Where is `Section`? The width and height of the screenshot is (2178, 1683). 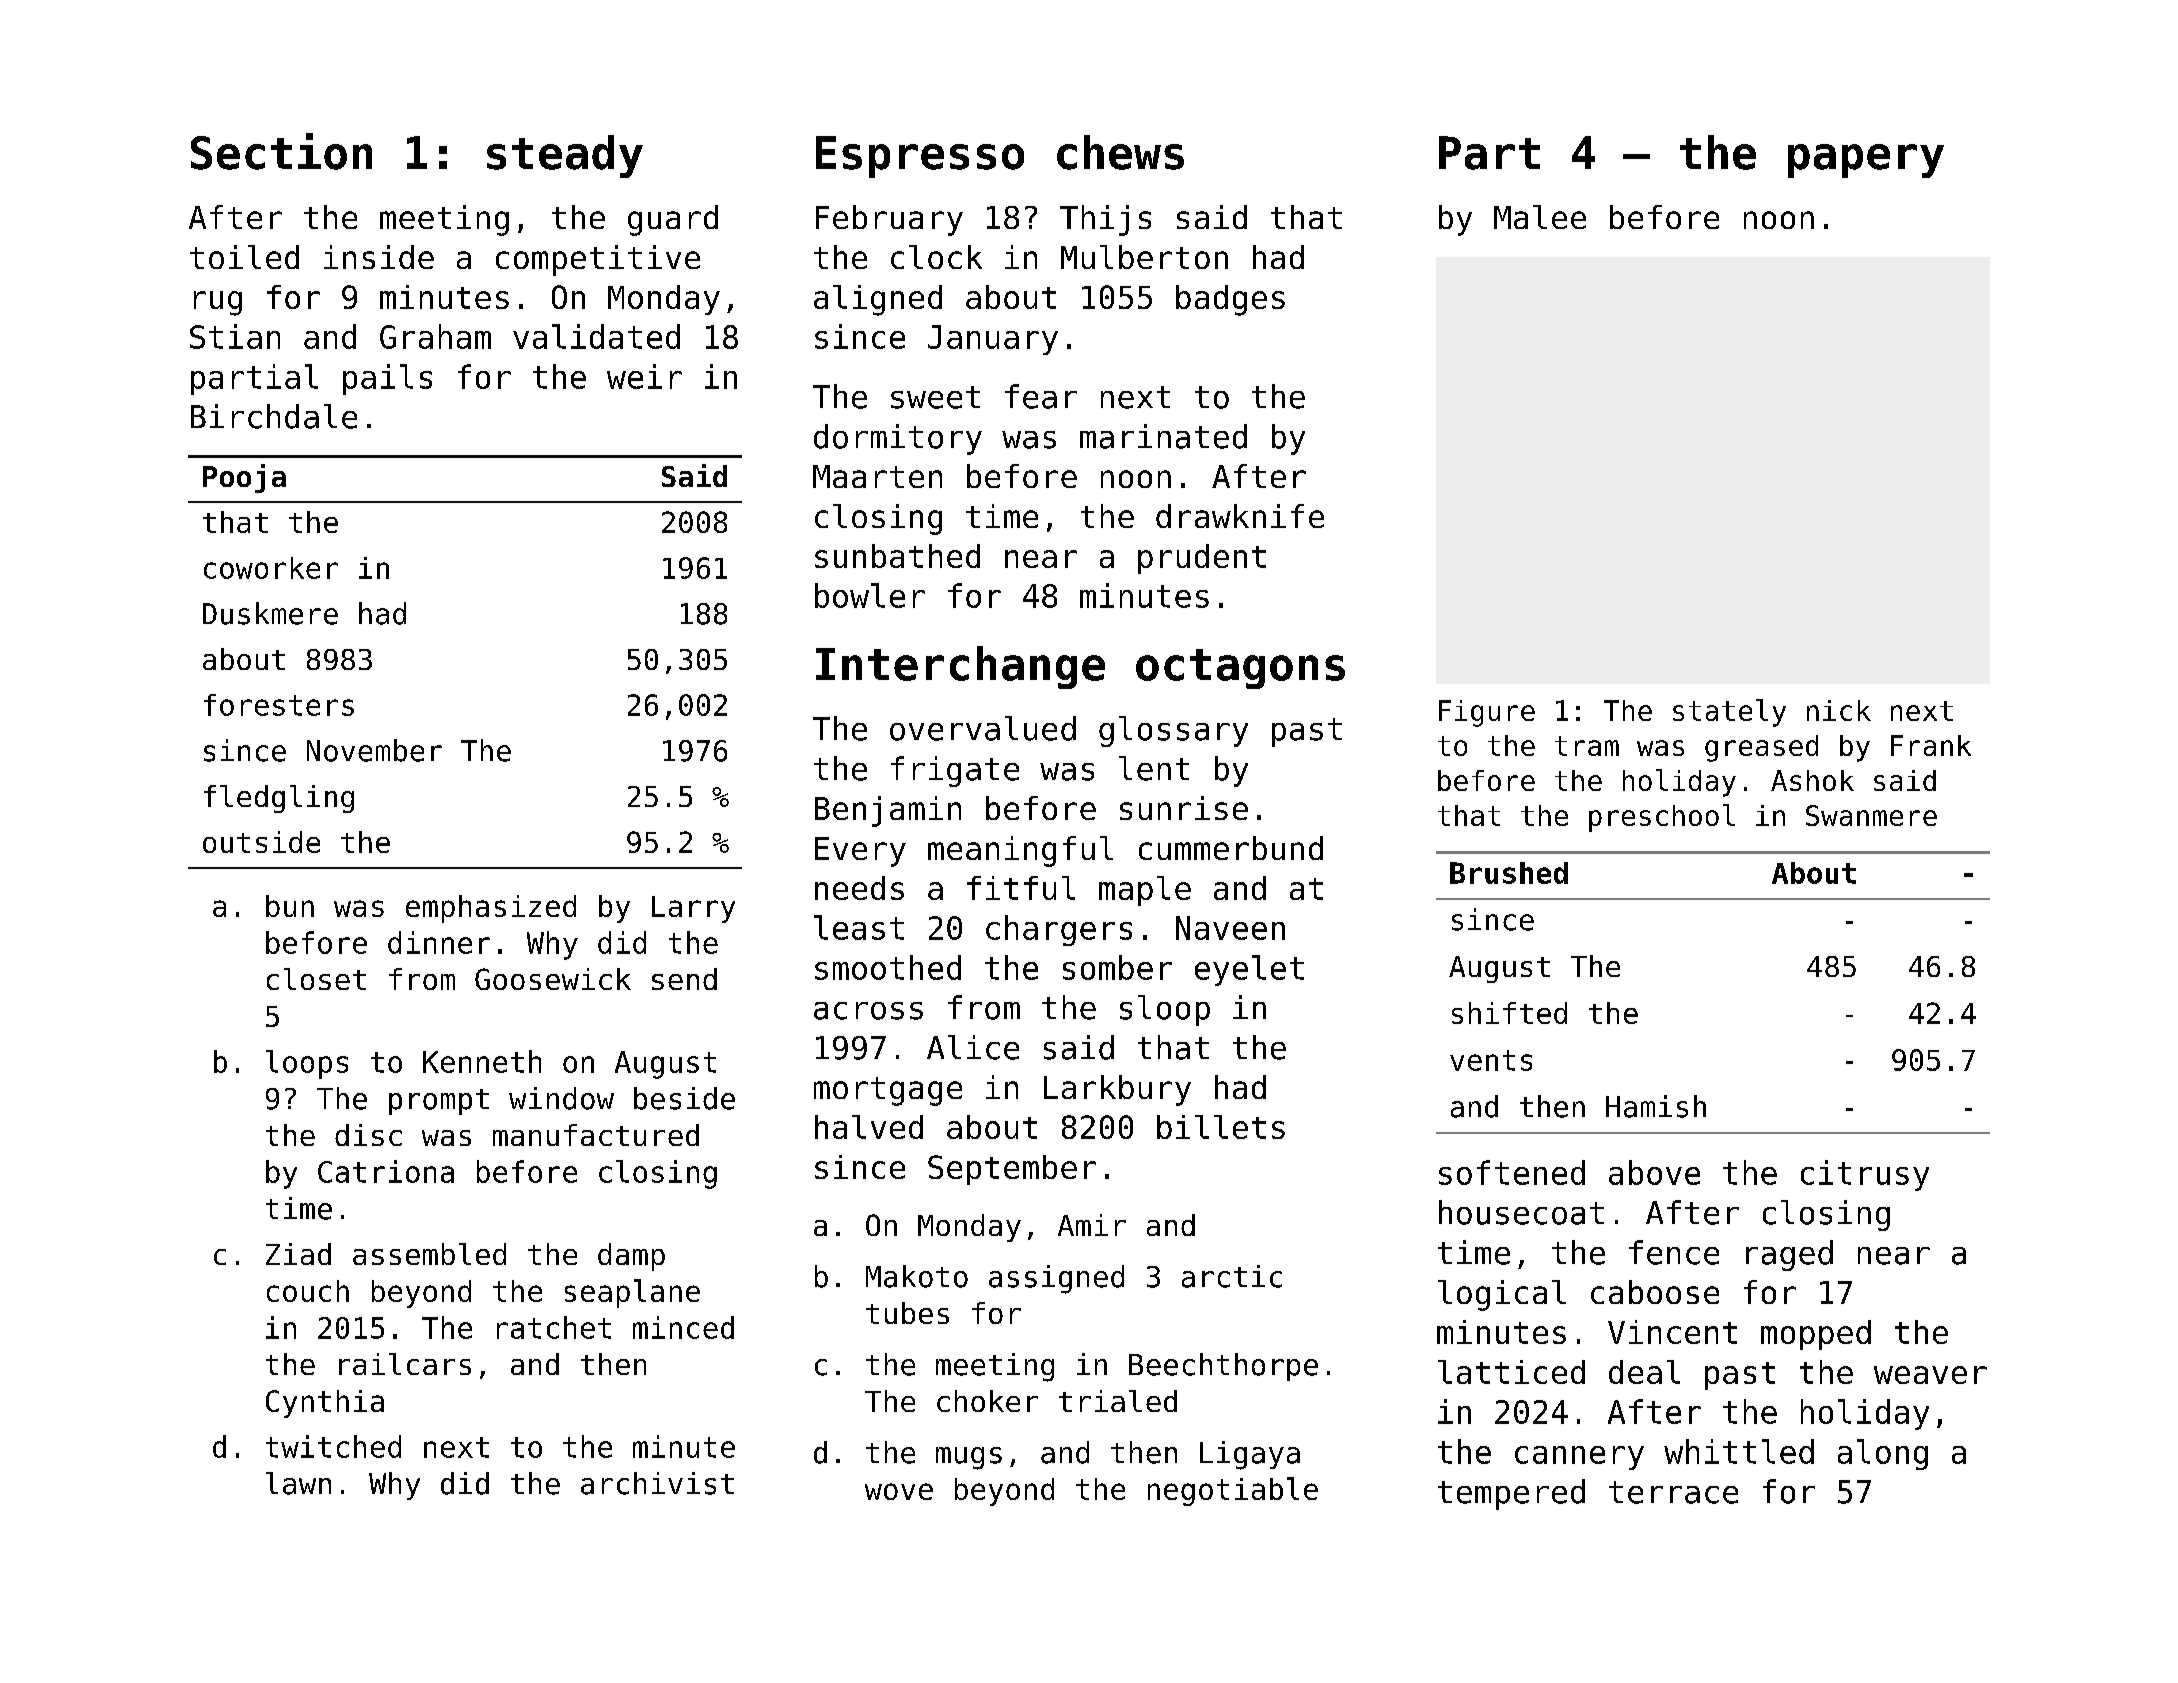 Section is located at coordinates (281, 151).
